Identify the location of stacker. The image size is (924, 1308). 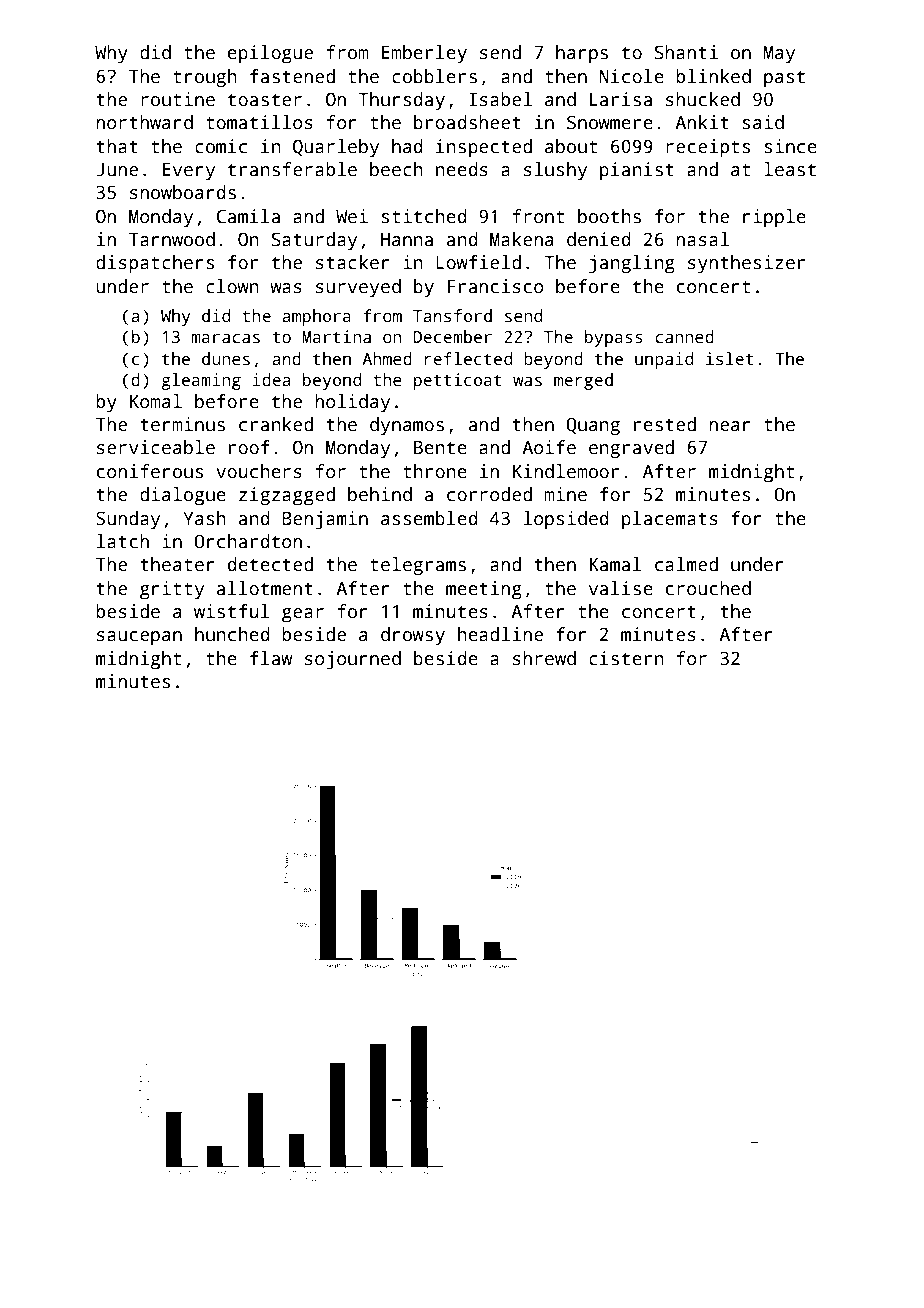
(353, 262).
